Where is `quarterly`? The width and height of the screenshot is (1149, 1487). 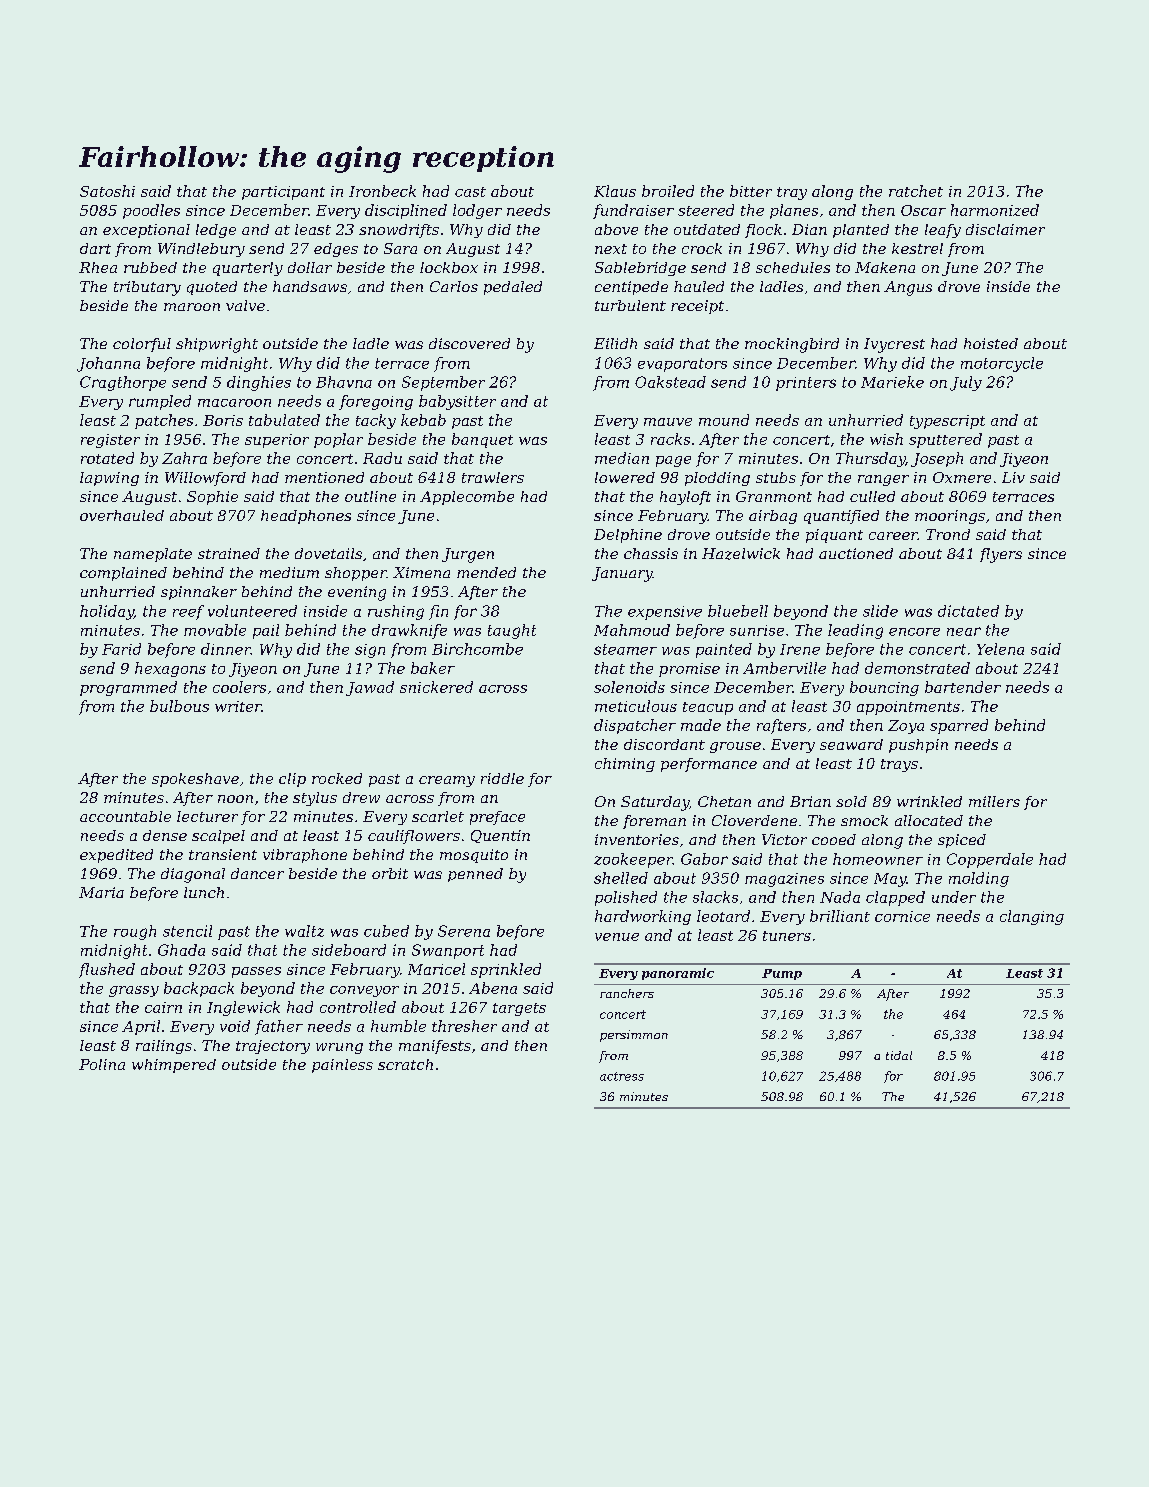 quarterly is located at coordinates (248, 269).
